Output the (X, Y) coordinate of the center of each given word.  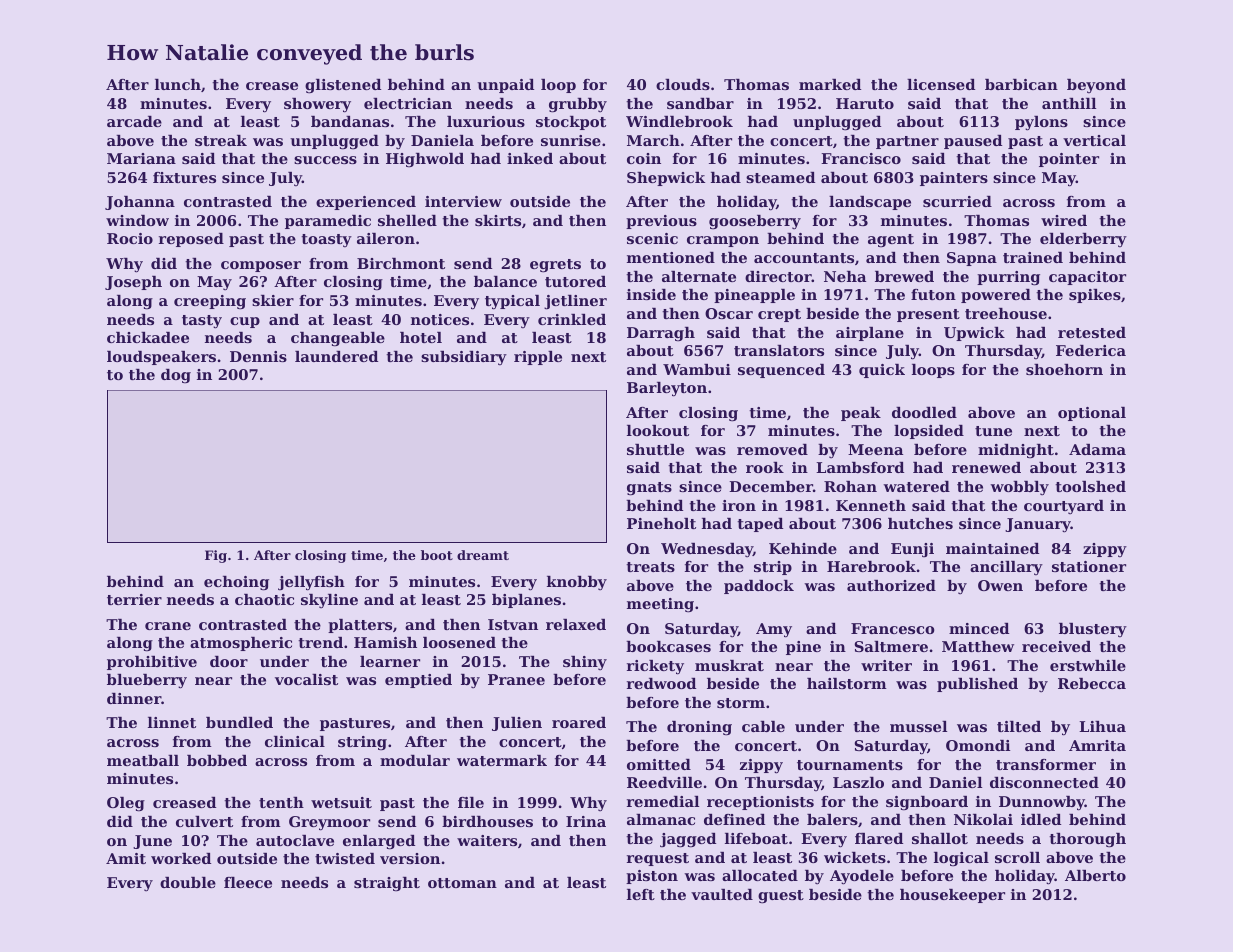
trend (320, 642)
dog (176, 376)
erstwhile (1088, 665)
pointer (1069, 160)
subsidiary (464, 358)
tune (993, 431)
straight (387, 884)
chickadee (148, 337)
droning (699, 728)
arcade (134, 121)
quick (882, 371)
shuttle (655, 449)
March (653, 140)
